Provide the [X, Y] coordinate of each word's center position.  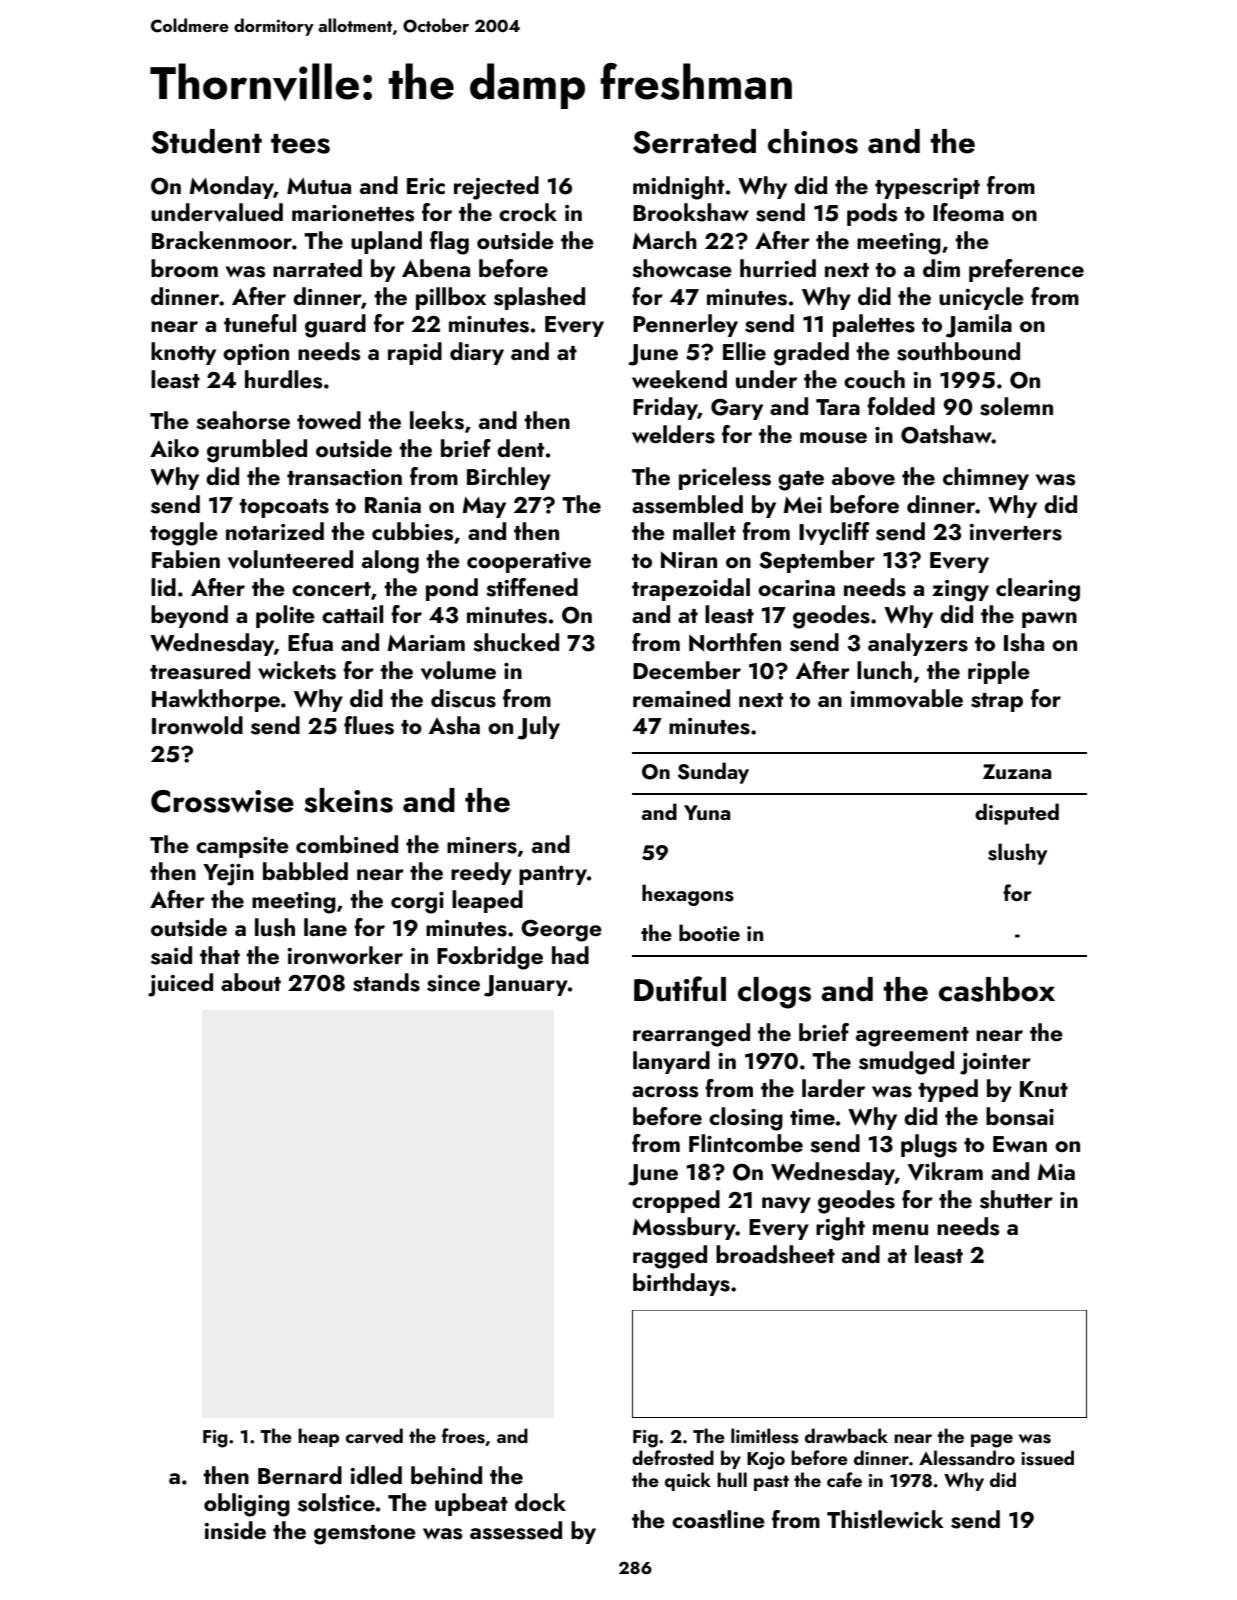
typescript [927, 188]
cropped [676, 1201]
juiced [180, 985]
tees [300, 144]
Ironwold [197, 725]
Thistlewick [885, 1519]
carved [374, 1436]
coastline [718, 1519]
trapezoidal [691, 589]
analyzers [918, 644]
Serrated [694, 141]
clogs [774, 993]
